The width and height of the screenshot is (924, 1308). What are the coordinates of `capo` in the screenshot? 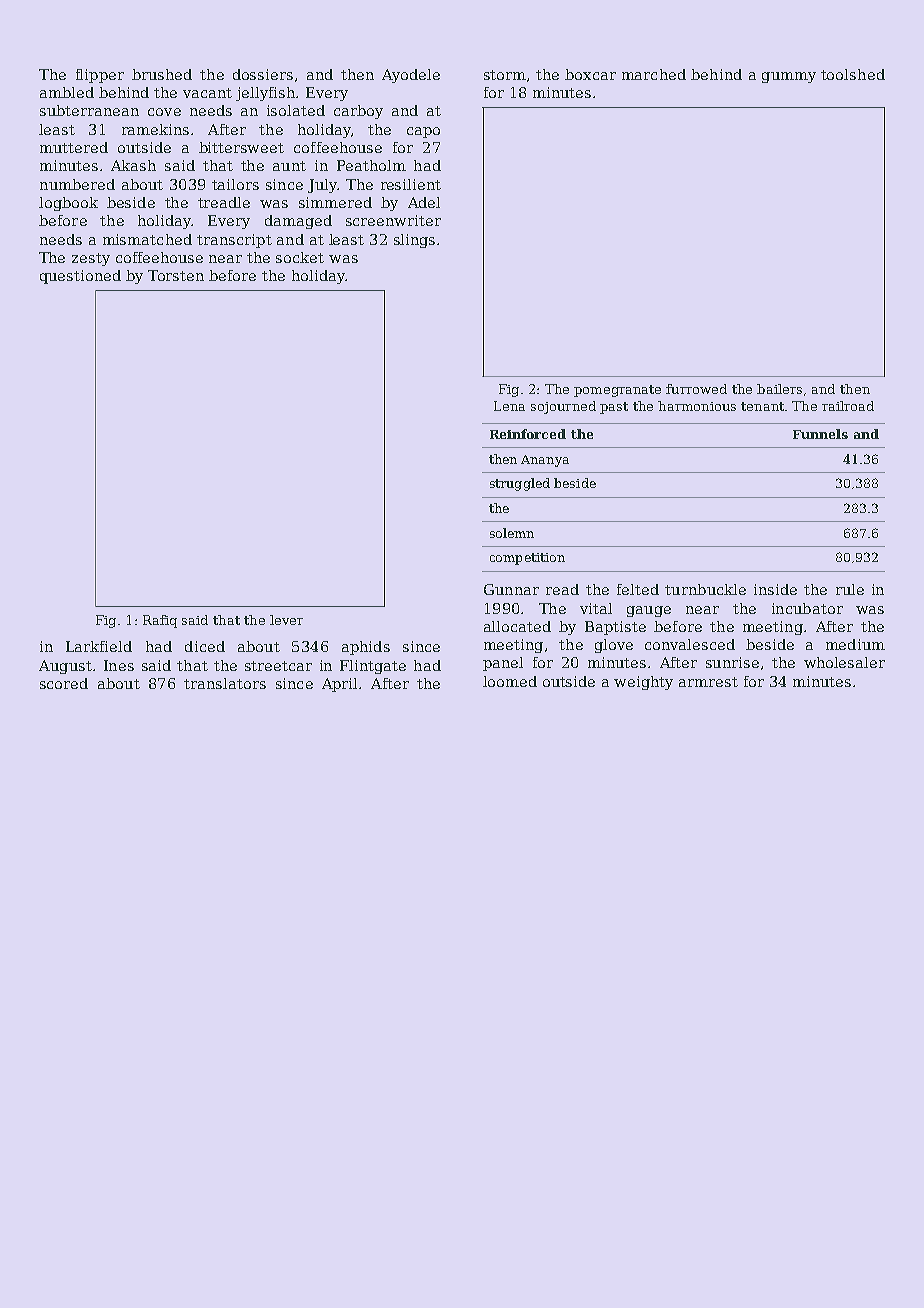 It's located at (423, 132).
